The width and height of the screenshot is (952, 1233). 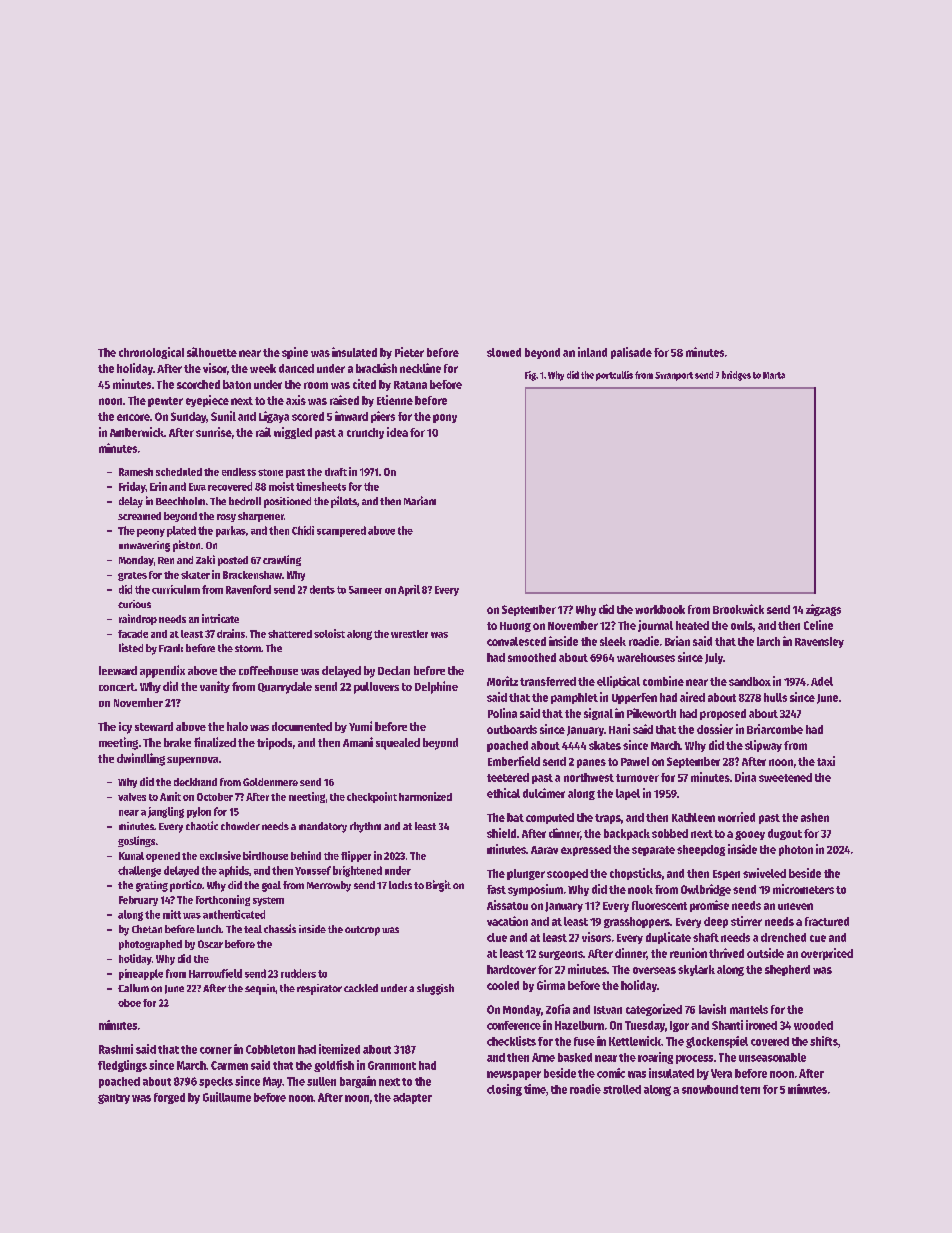 I want to click on workbook, so click(x=660, y=609).
